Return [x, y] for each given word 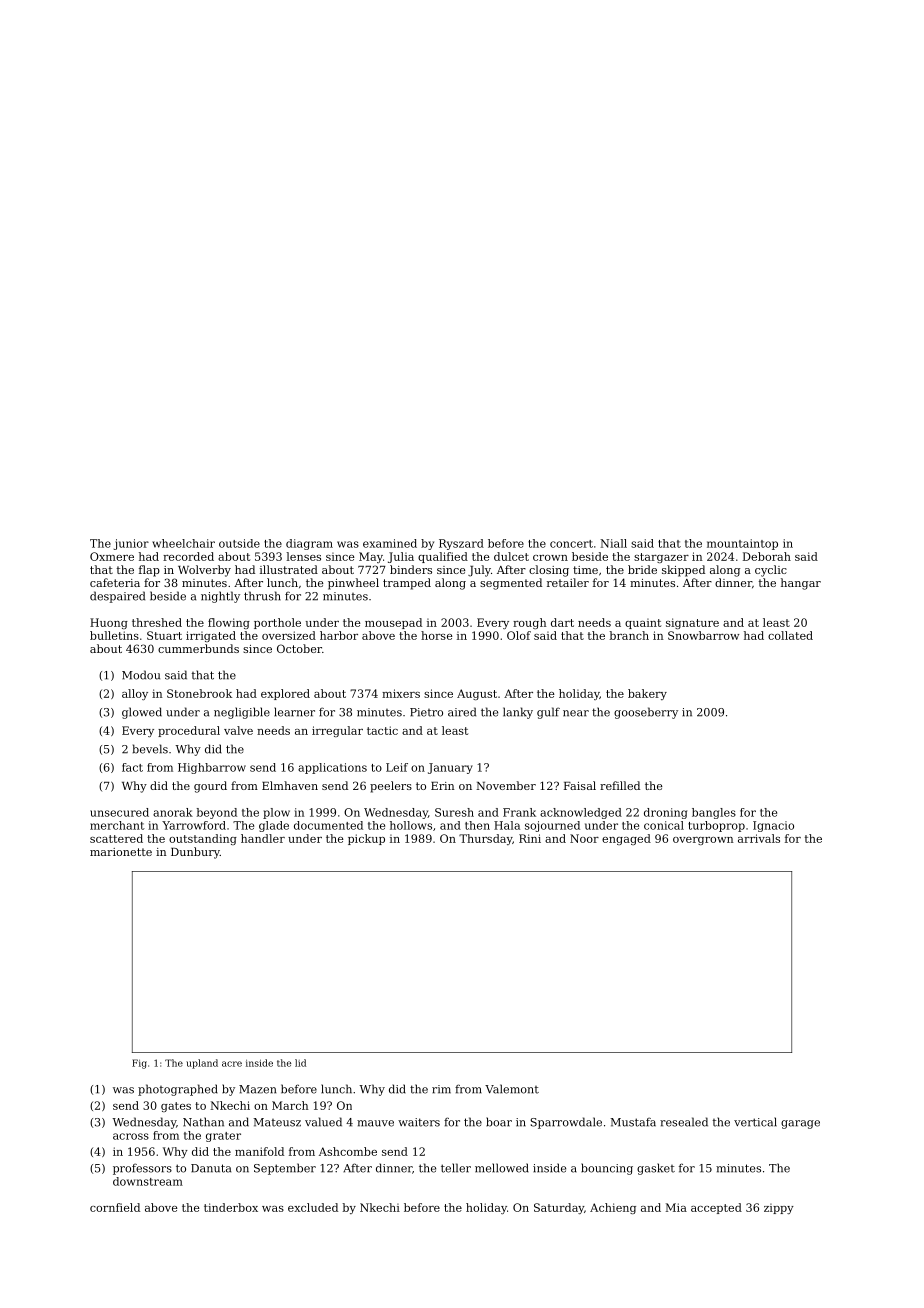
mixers [401, 693]
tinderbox [231, 1207]
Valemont [512, 1089]
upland [202, 1064]
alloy [135, 694]
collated [790, 635]
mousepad [393, 623]
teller [456, 1168]
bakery [647, 694]
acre [232, 1064]
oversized [289, 635]
